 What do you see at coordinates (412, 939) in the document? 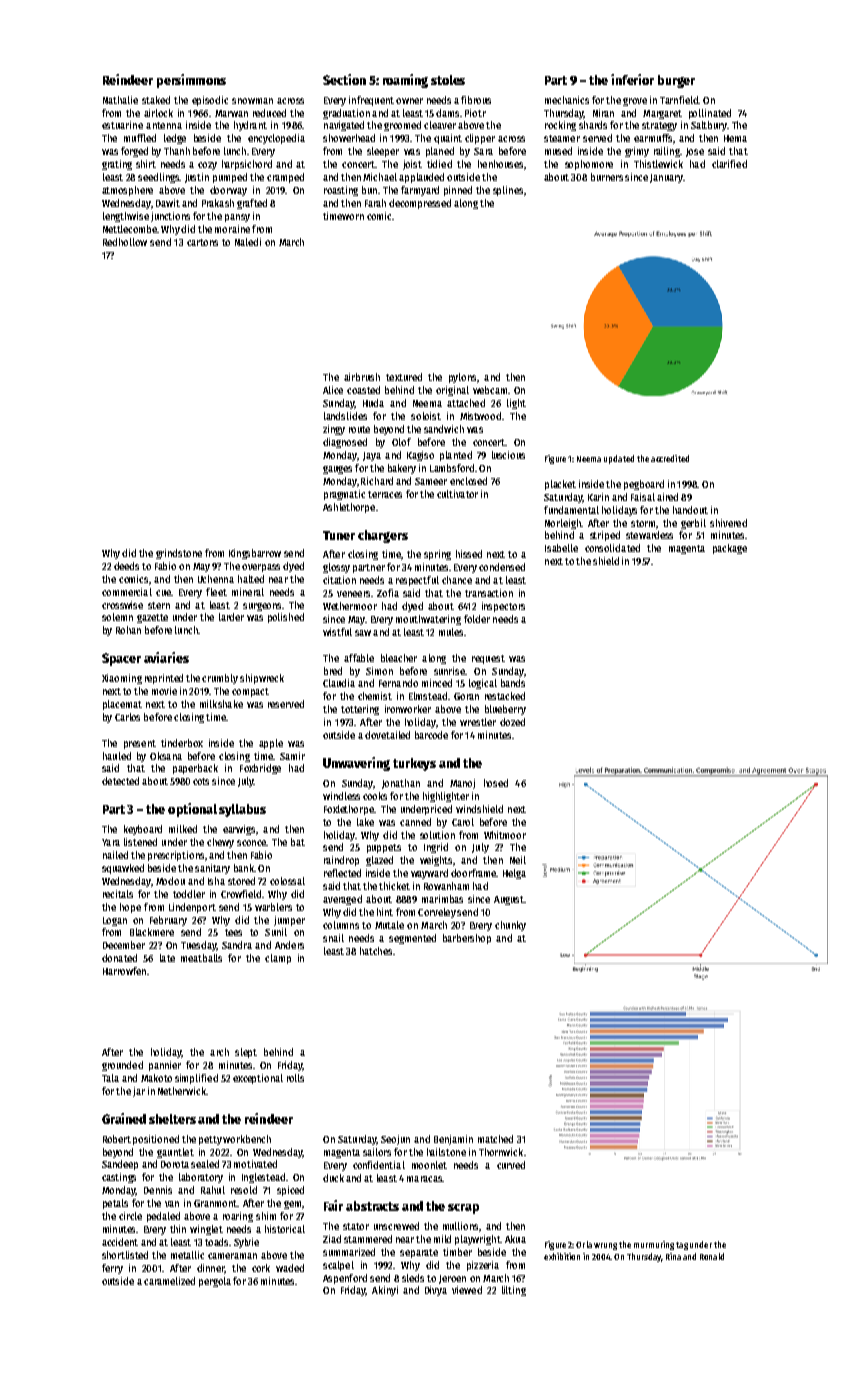
I see `segmented` at bounding box center [412, 939].
